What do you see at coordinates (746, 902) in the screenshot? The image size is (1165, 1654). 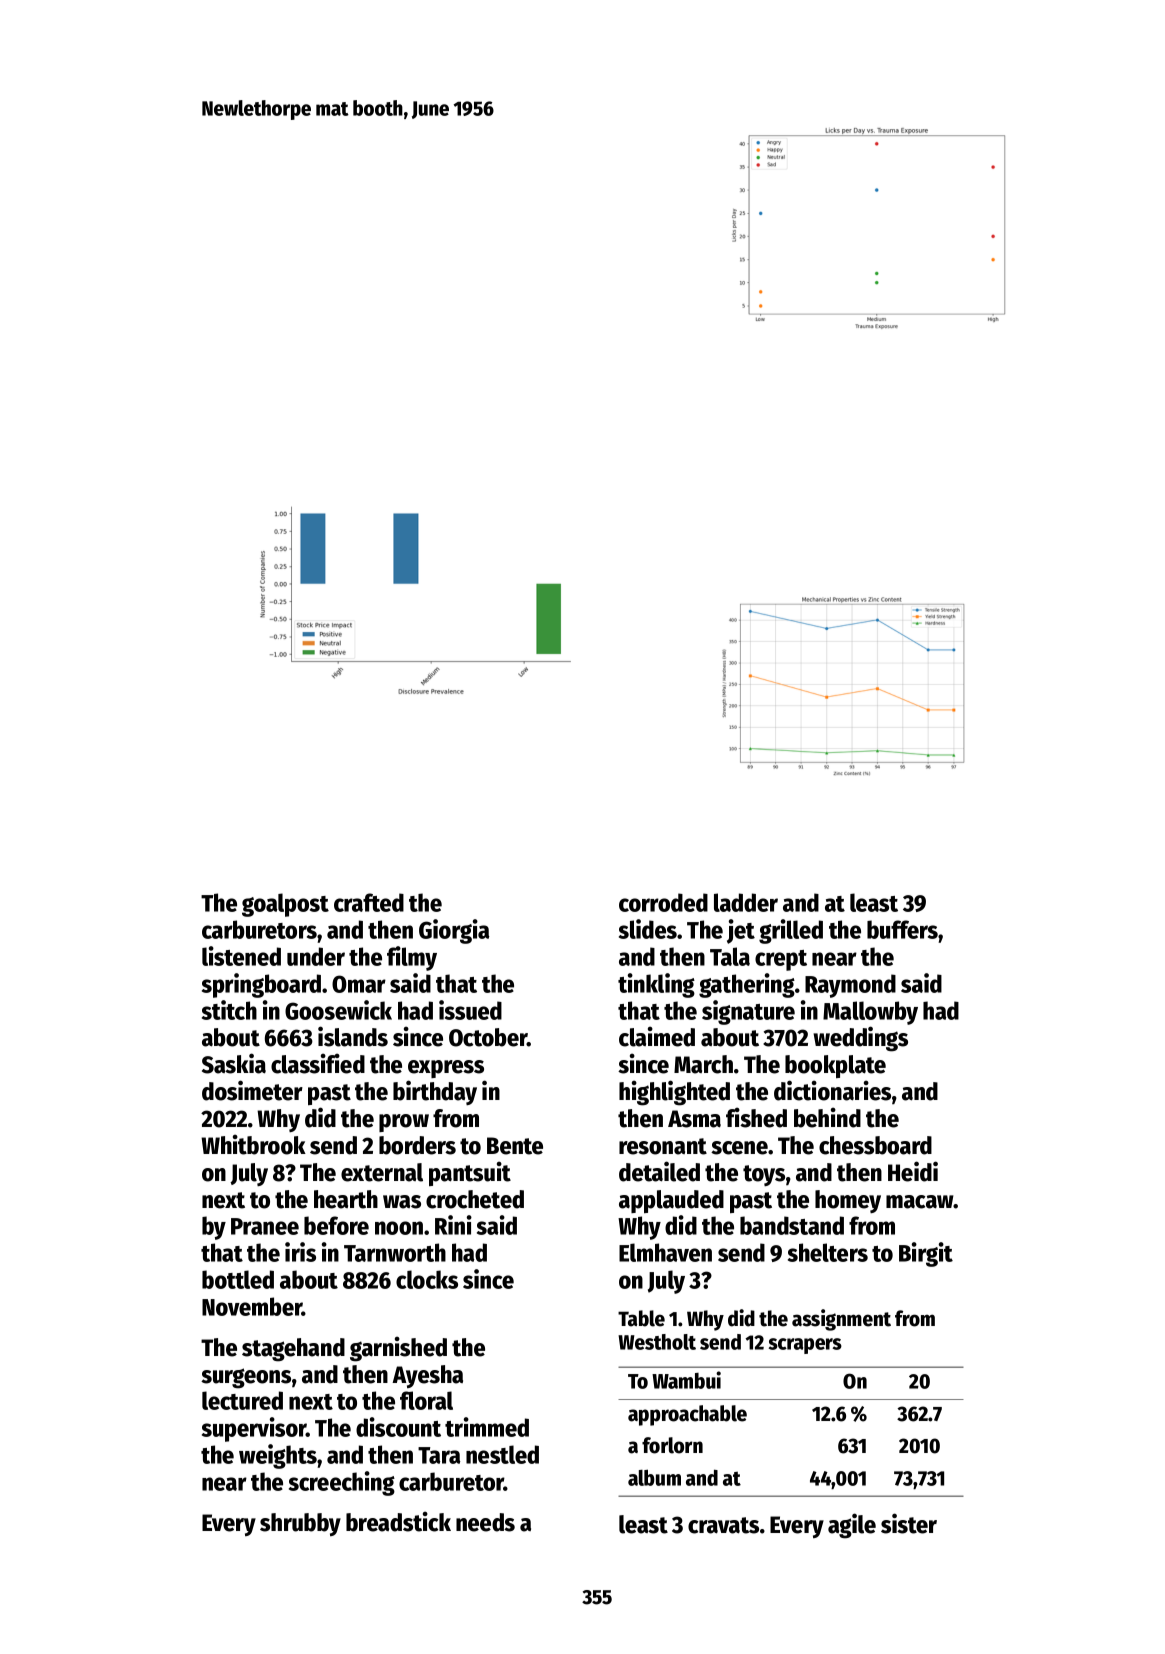 I see `ladder` at bounding box center [746, 902].
